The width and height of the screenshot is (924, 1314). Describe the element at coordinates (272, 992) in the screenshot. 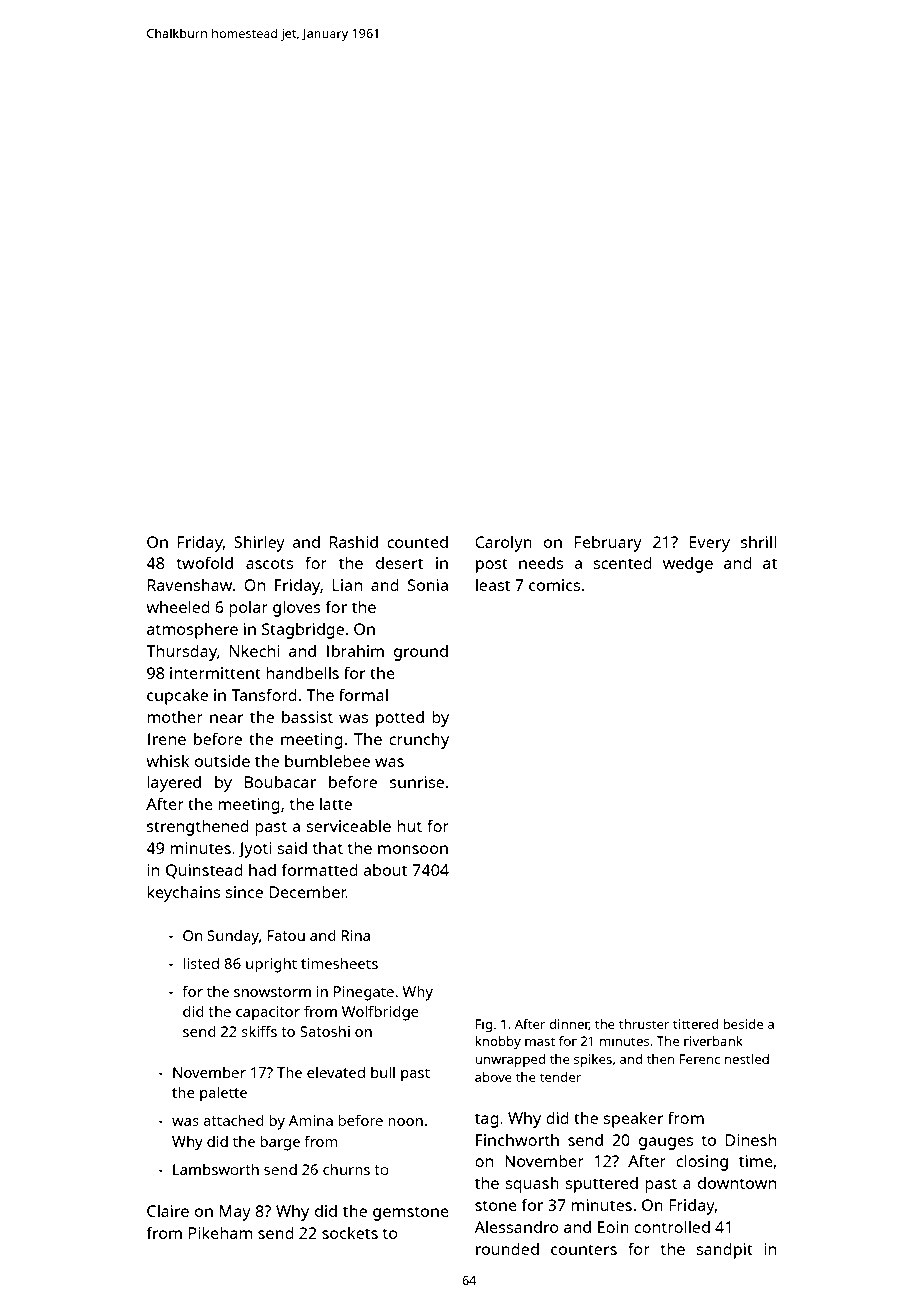

I see `snowstorm` at that location.
